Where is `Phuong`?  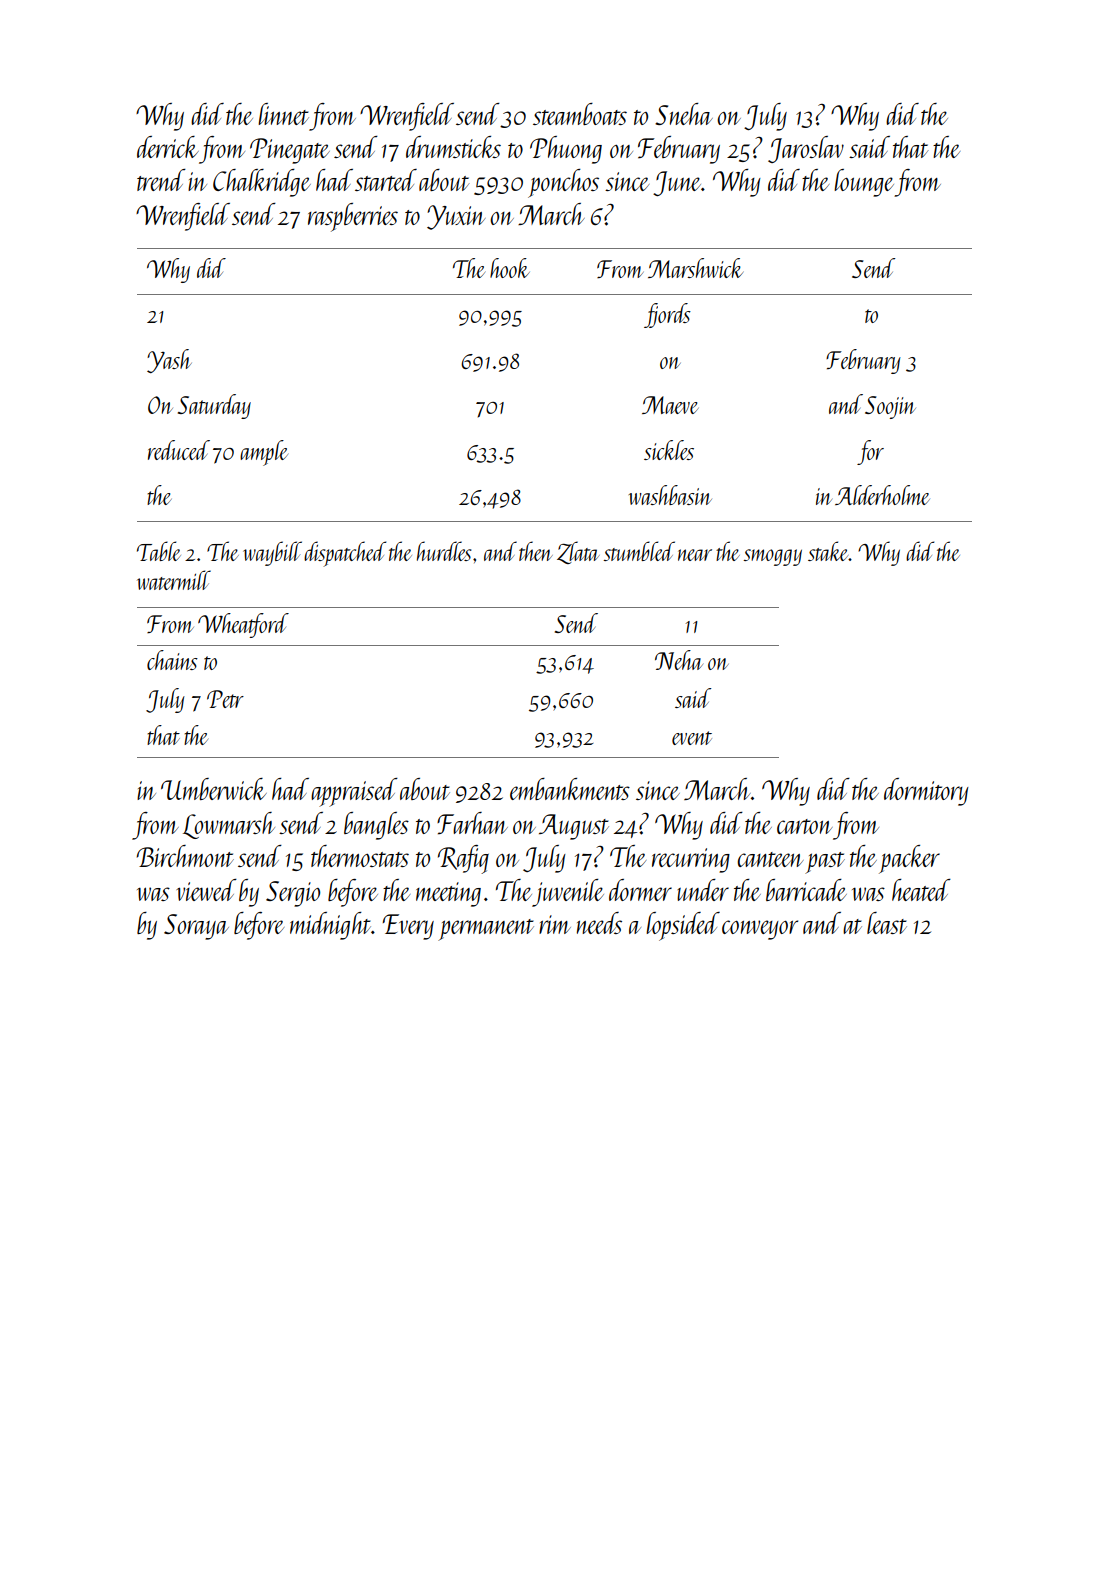 Phuong is located at coordinates (566, 150).
